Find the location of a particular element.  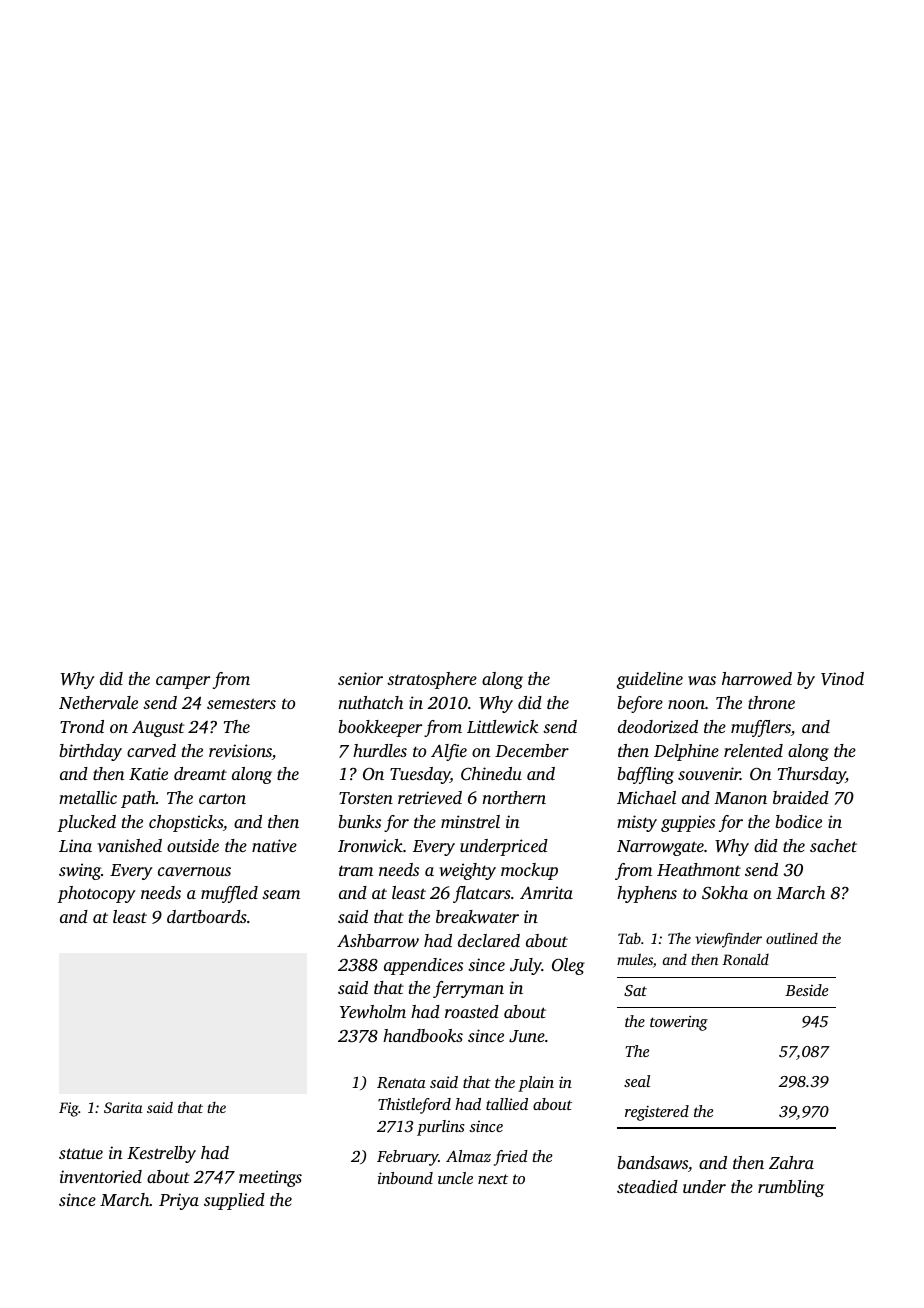

bodice is located at coordinates (798, 821).
